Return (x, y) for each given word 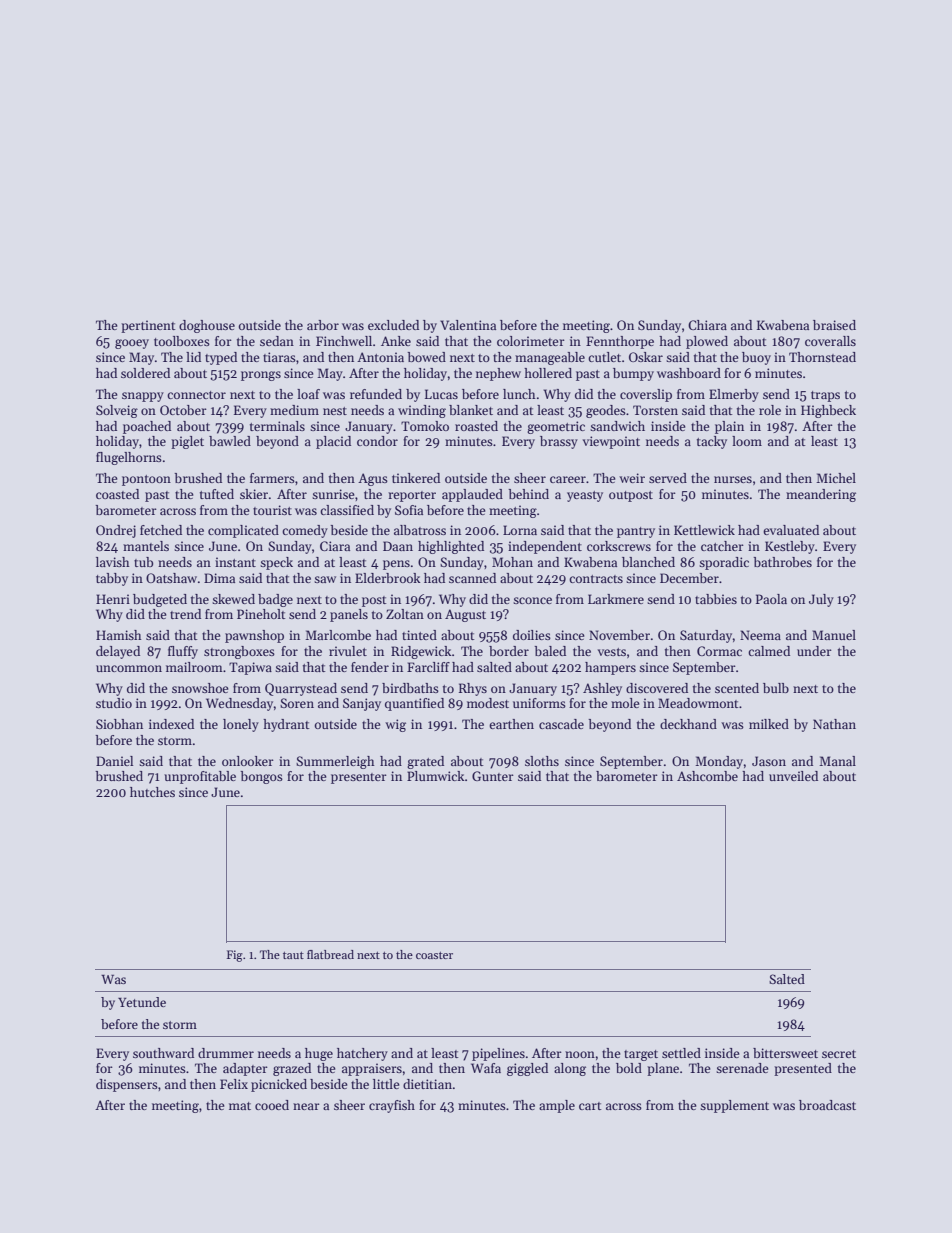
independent (545, 547)
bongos (261, 777)
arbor (323, 325)
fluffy (183, 652)
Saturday (706, 636)
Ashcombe (707, 776)
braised (834, 325)
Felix (234, 1084)
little (386, 1084)
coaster (434, 955)
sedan (277, 341)
